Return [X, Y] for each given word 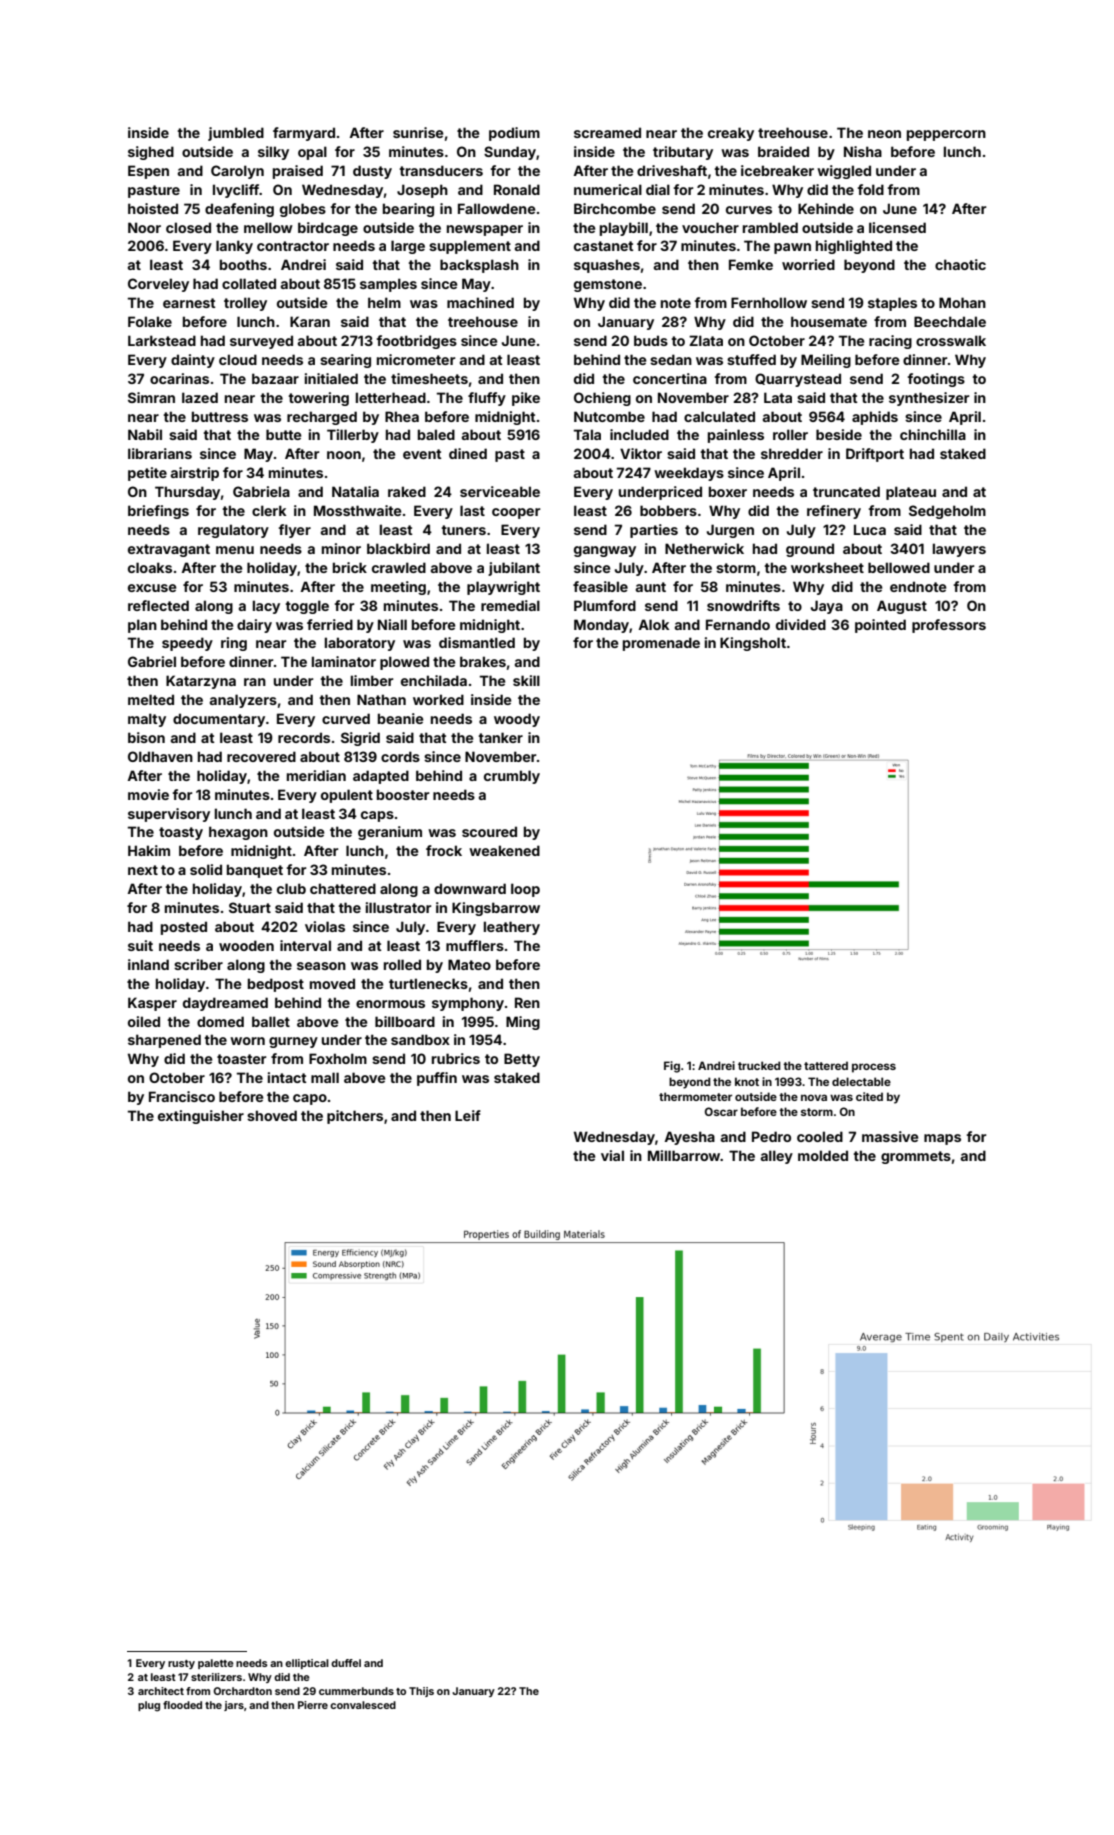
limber [372, 680]
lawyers [959, 550]
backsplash [479, 266]
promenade [661, 644]
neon [884, 134]
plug [149, 1706]
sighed [151, 153]
